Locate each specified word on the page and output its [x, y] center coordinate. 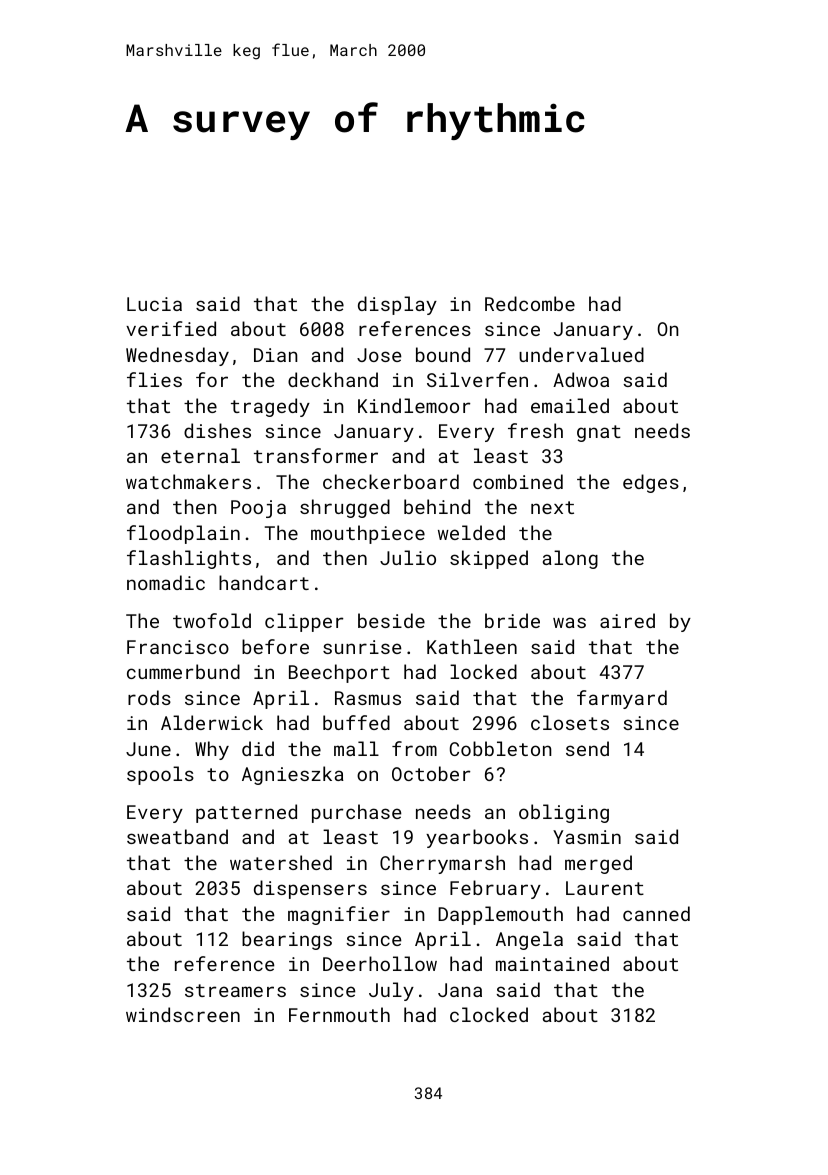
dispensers [310, 889]
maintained [552, 963]
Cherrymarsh [442, 864]
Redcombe [530, 303]
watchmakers [188, 481]
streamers [235, 990]
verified [171, 328]
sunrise [362, 647]
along [570, 559]
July [391, 991]
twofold [212, 620]
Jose [379, 355]
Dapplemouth [500, 915]
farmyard [622, 699]
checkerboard [391, 481]
